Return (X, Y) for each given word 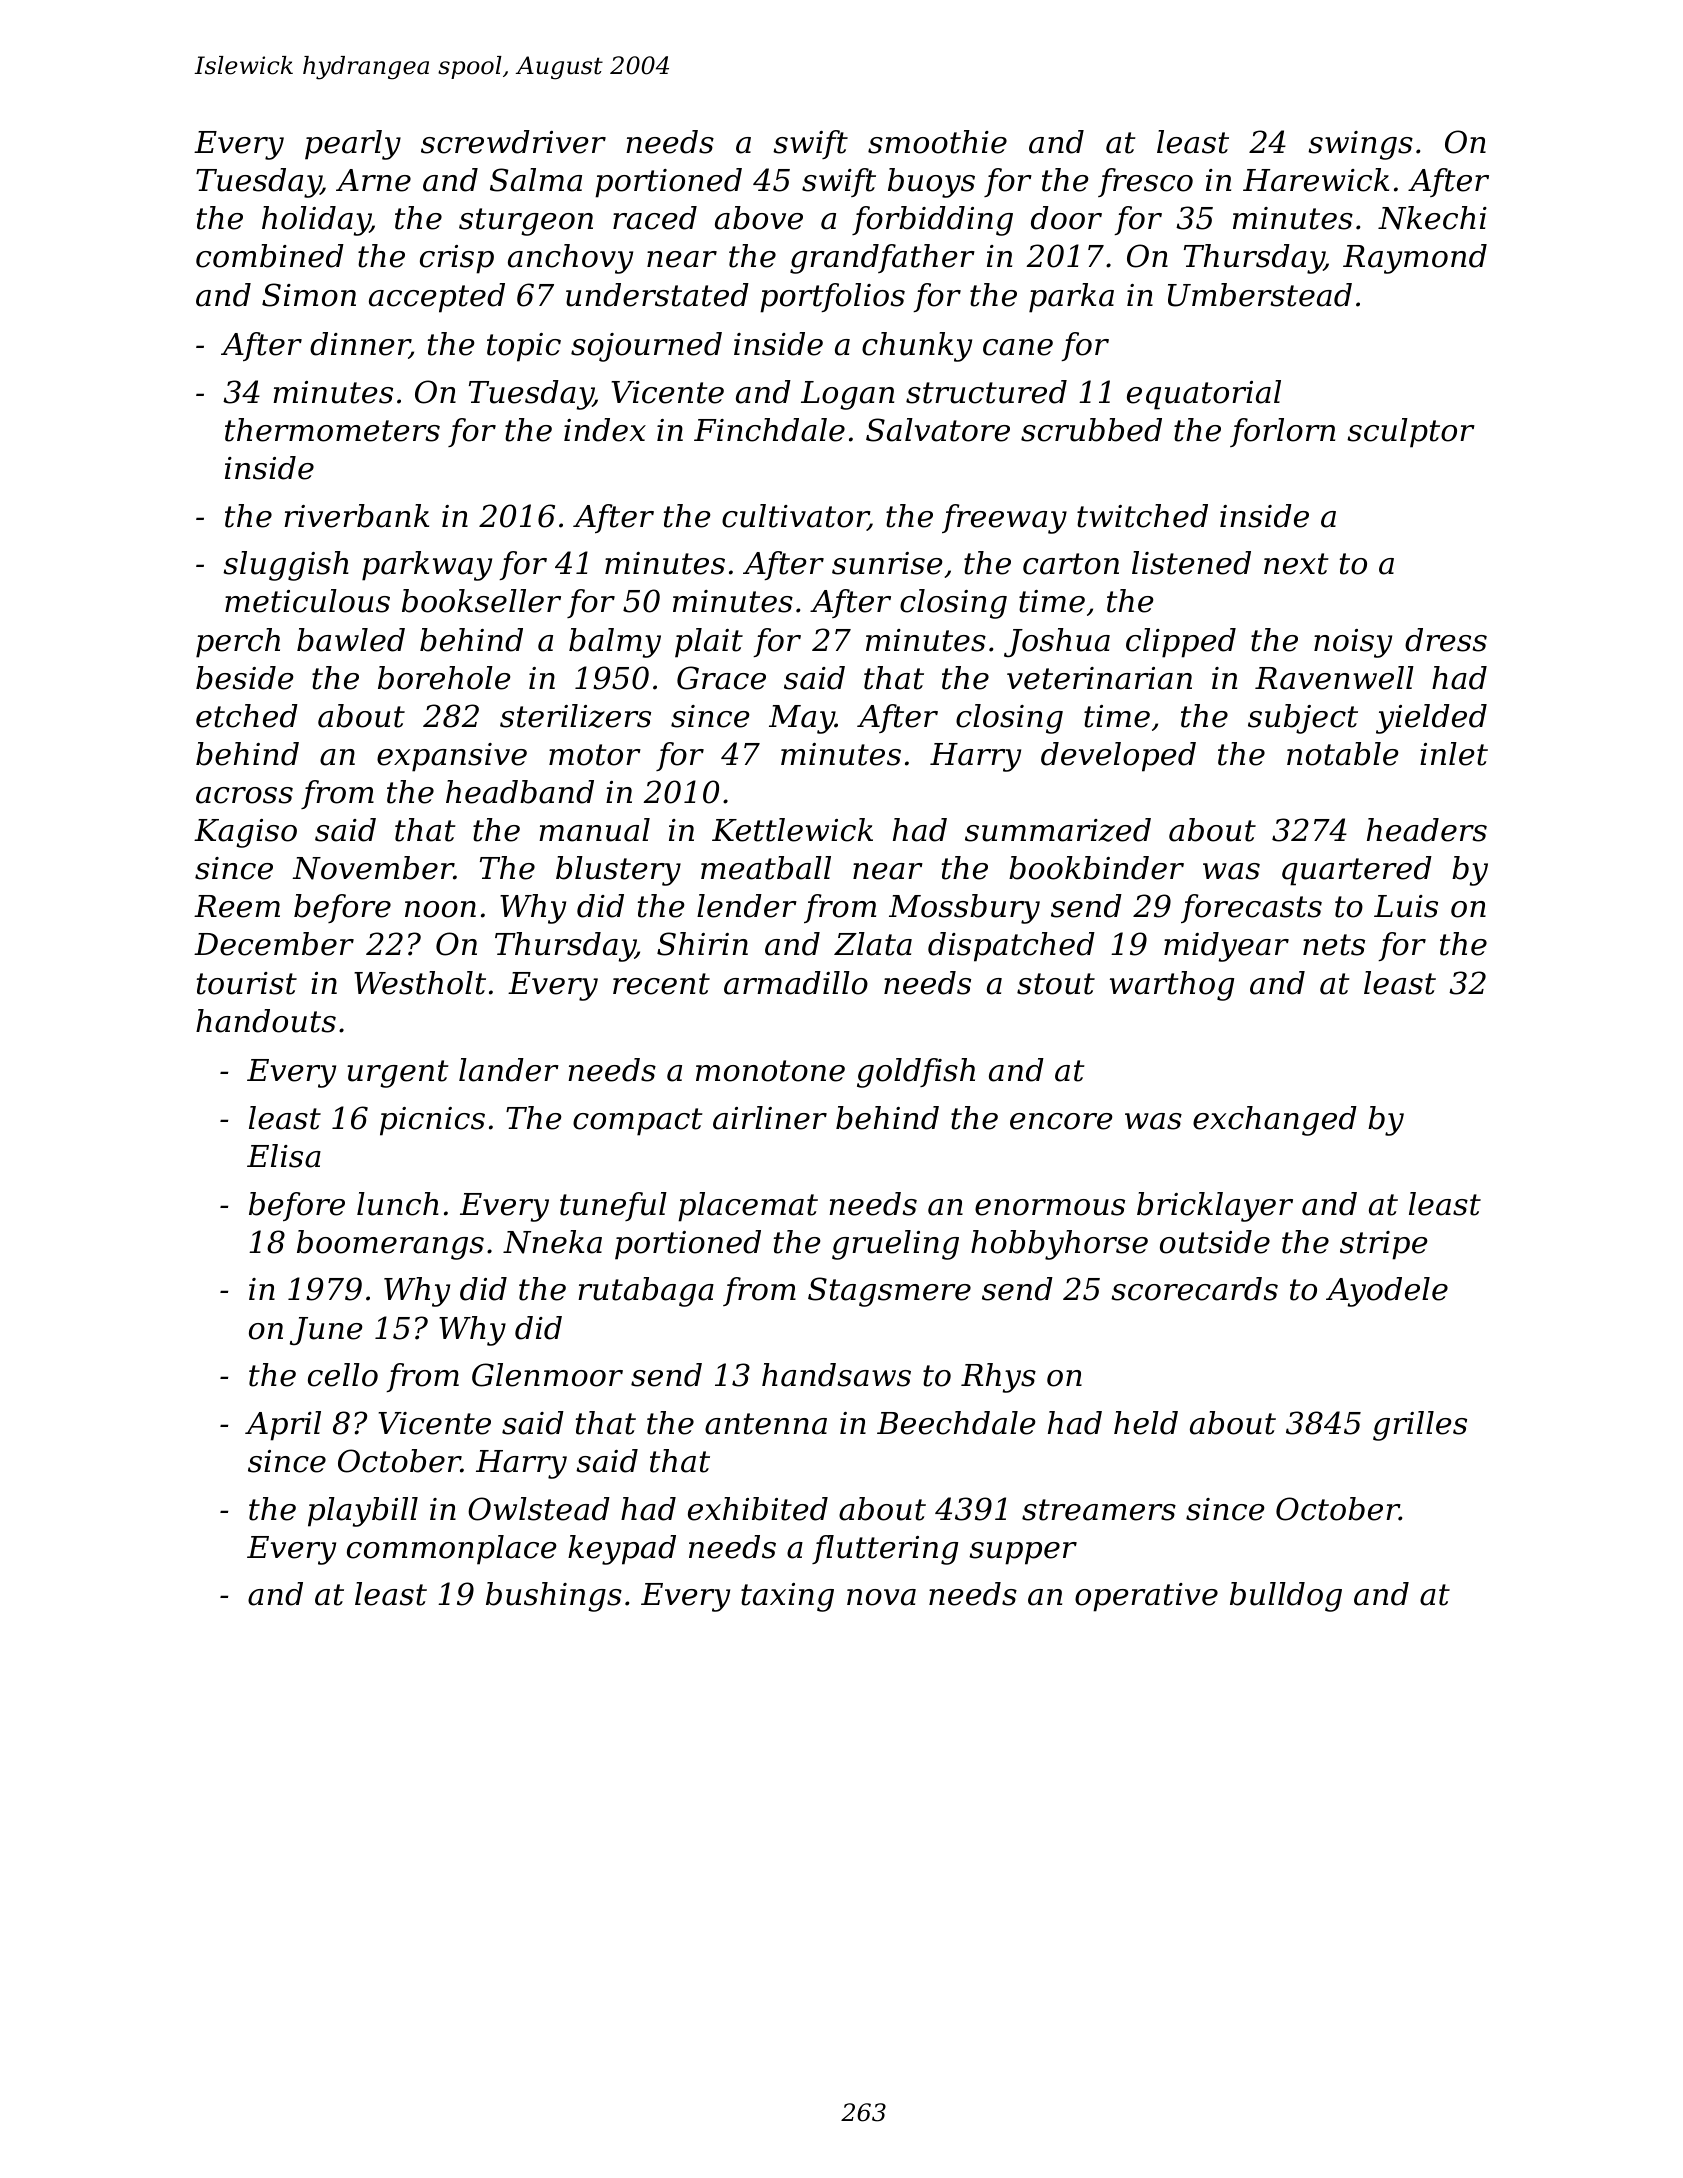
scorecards (1194, 1289)
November (373, 868)
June (326, 1331)
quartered (1357, 871)
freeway (1004, 519)
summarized (1058, 830)
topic (524, 347)
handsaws (836, 1375)
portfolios (832, 298)
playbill (363, 1512)
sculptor (1411, 433)
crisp (457, 259)
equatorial (1204, 395)
